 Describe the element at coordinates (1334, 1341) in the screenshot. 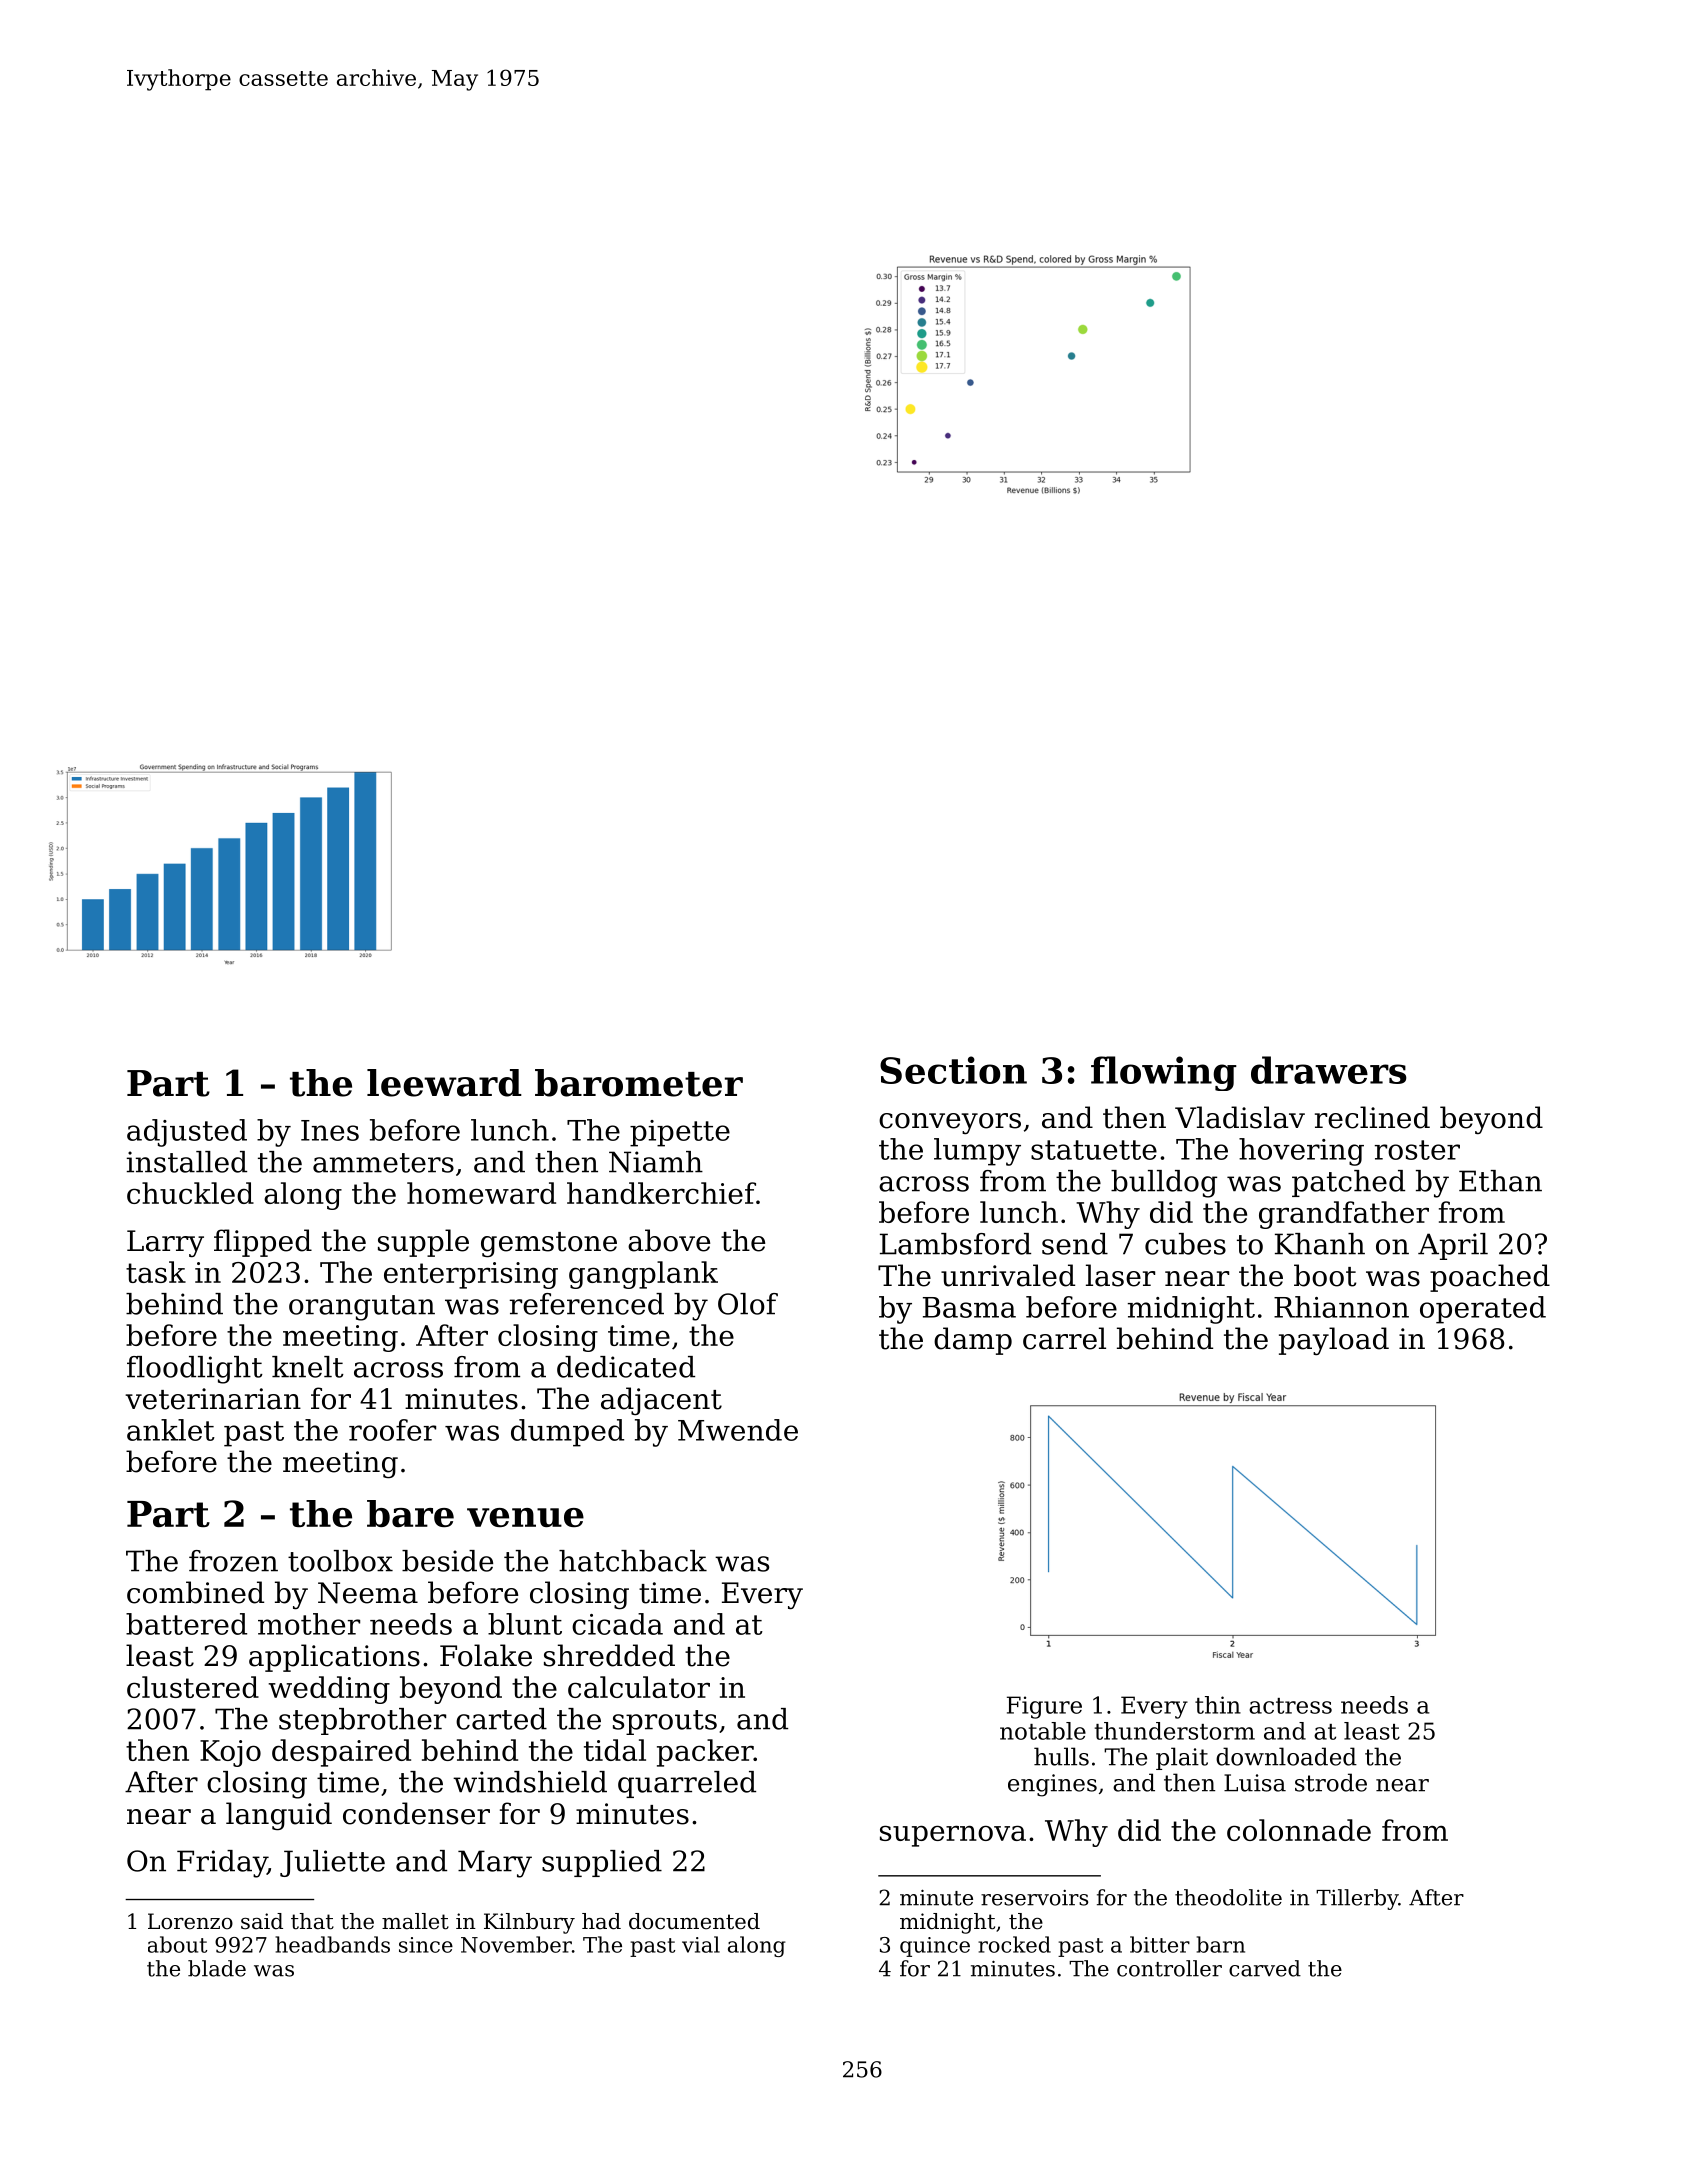

I see `payload` at that location.
